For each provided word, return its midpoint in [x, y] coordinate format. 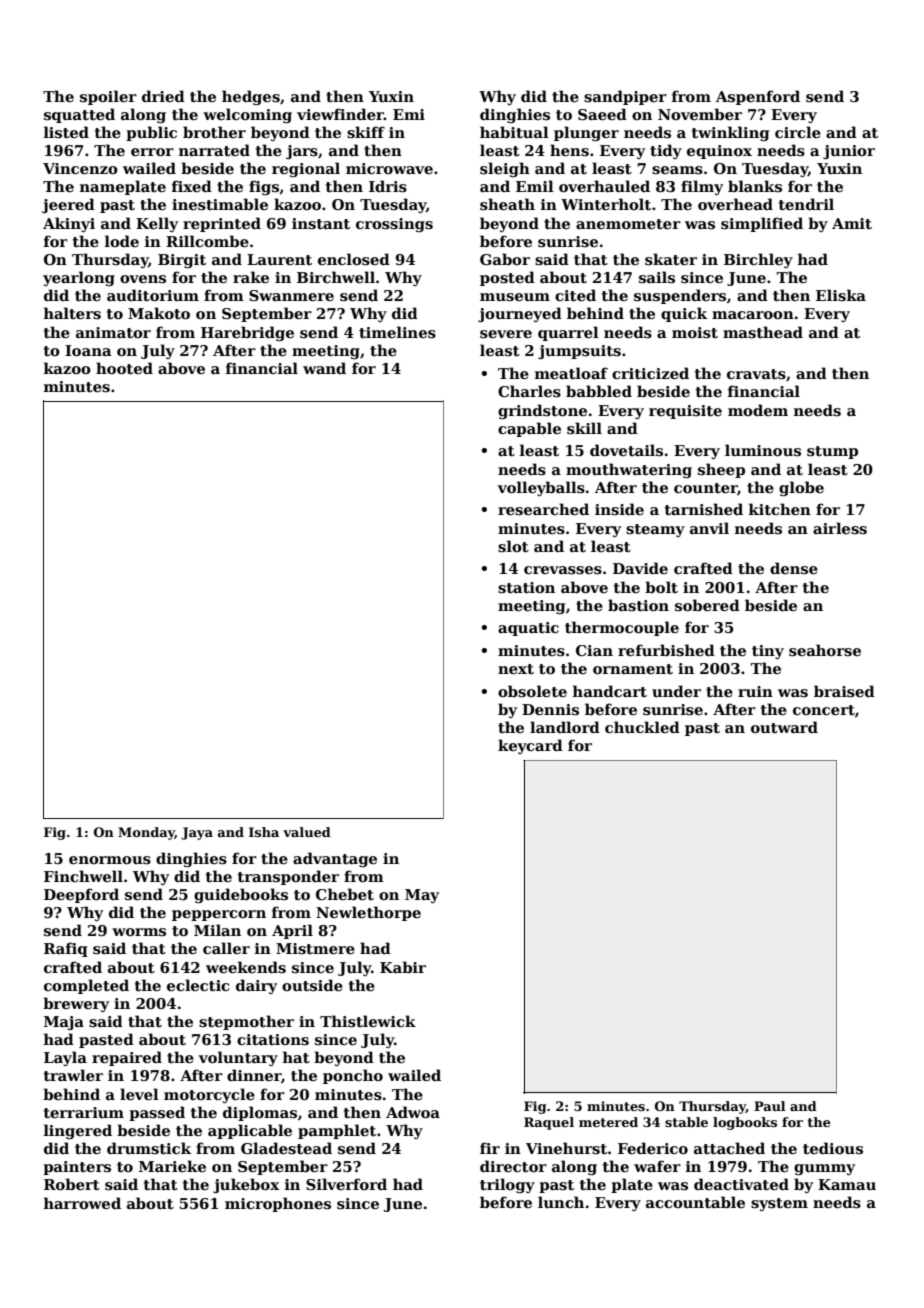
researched [543, 509]
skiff [366, 132]
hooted [124, 368]
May [422, 896]
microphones [278, 1204]
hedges [251, 97]
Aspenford [758, 97]
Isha [264, 832]
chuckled [642, 727]
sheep [721, 470]
